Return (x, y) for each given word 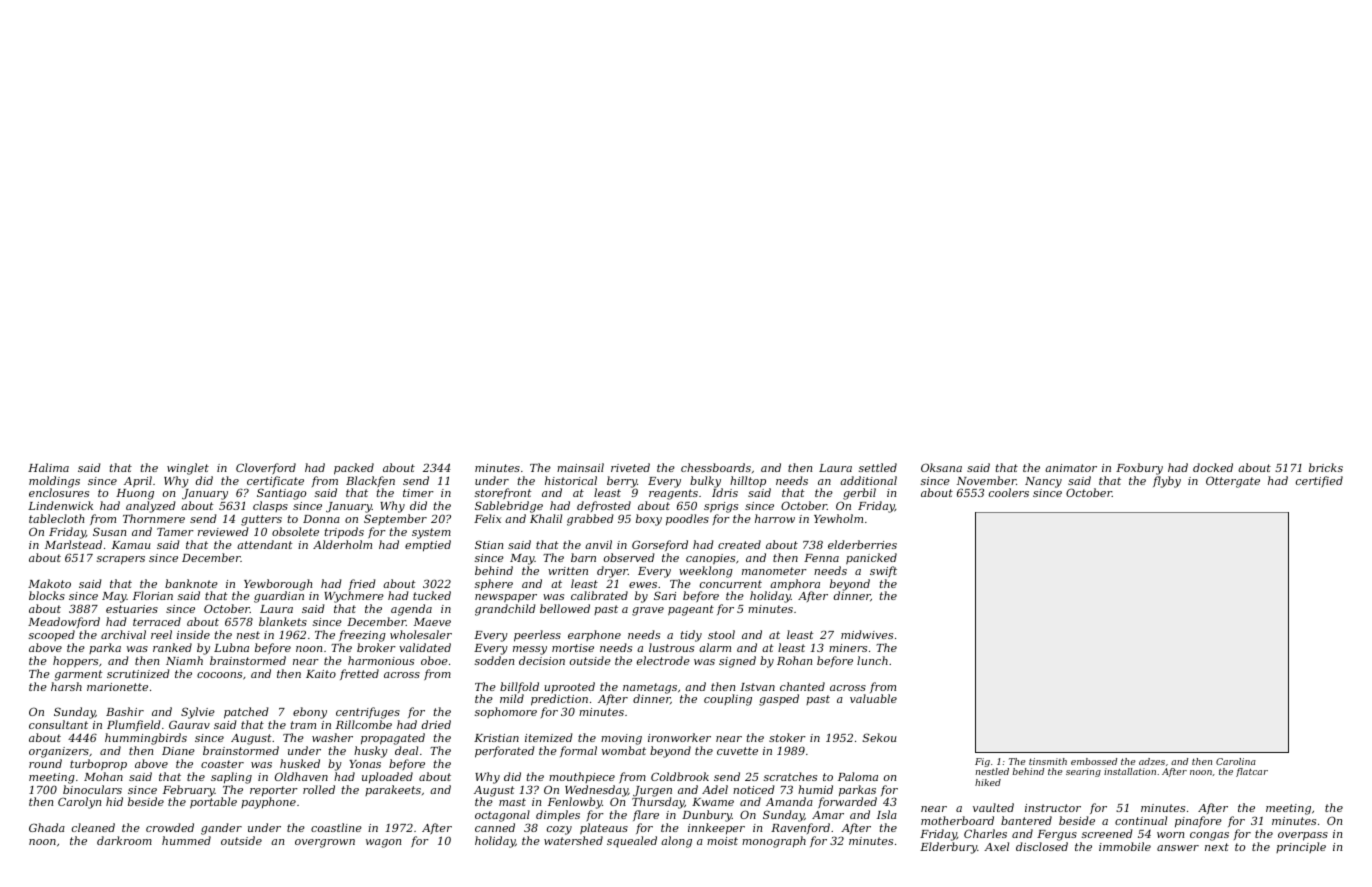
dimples (558, 816)
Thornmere (154, 518)
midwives (867, 634)
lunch (872, 660)
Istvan (757, 687)
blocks (47, 595)
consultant (58, 724)
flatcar (1252, 772)
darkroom (124, 840)
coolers (1009, 492)
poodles (687, 520)
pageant (691, 610)
